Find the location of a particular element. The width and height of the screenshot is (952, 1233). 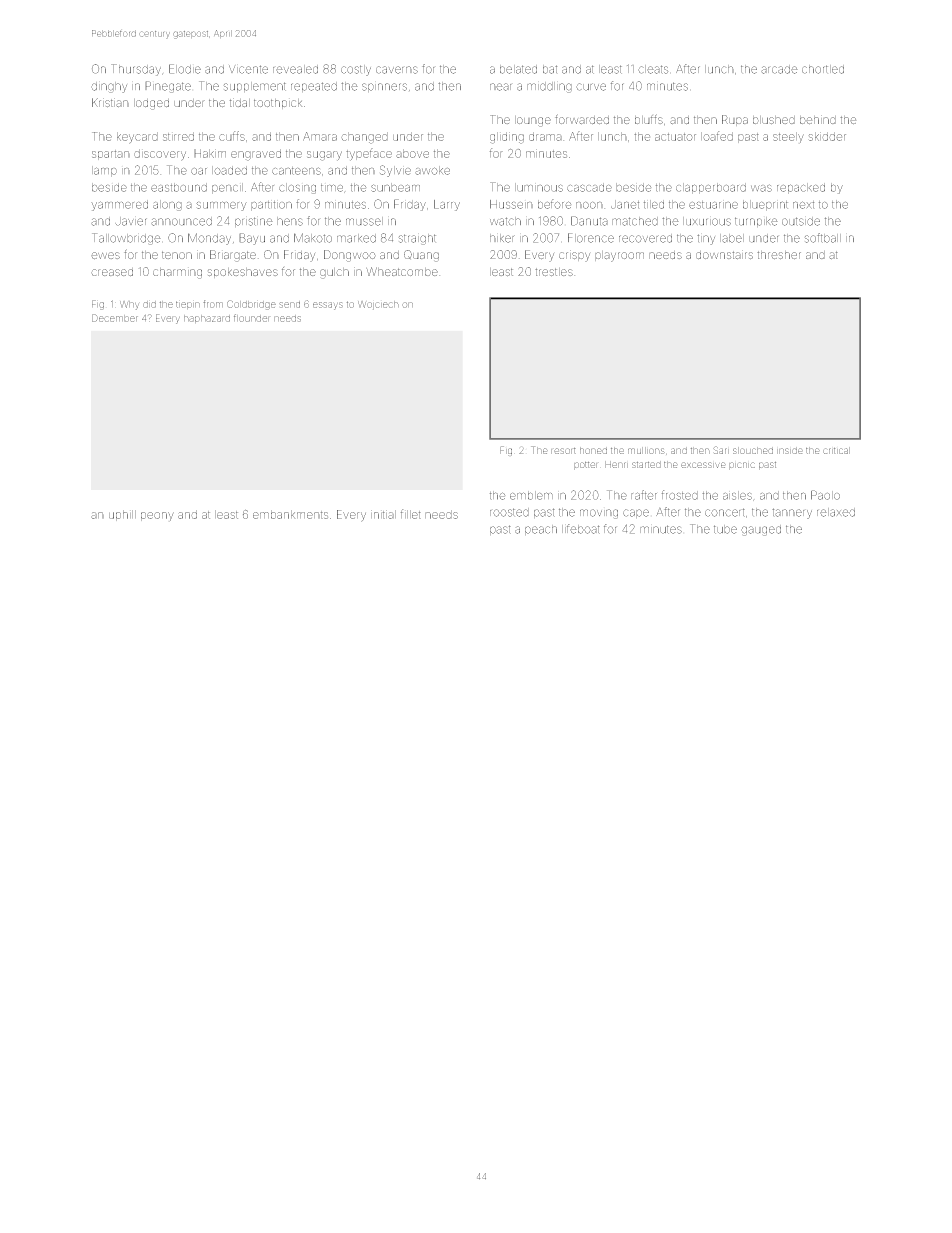

discovery is located at coordinates (160, 155).
